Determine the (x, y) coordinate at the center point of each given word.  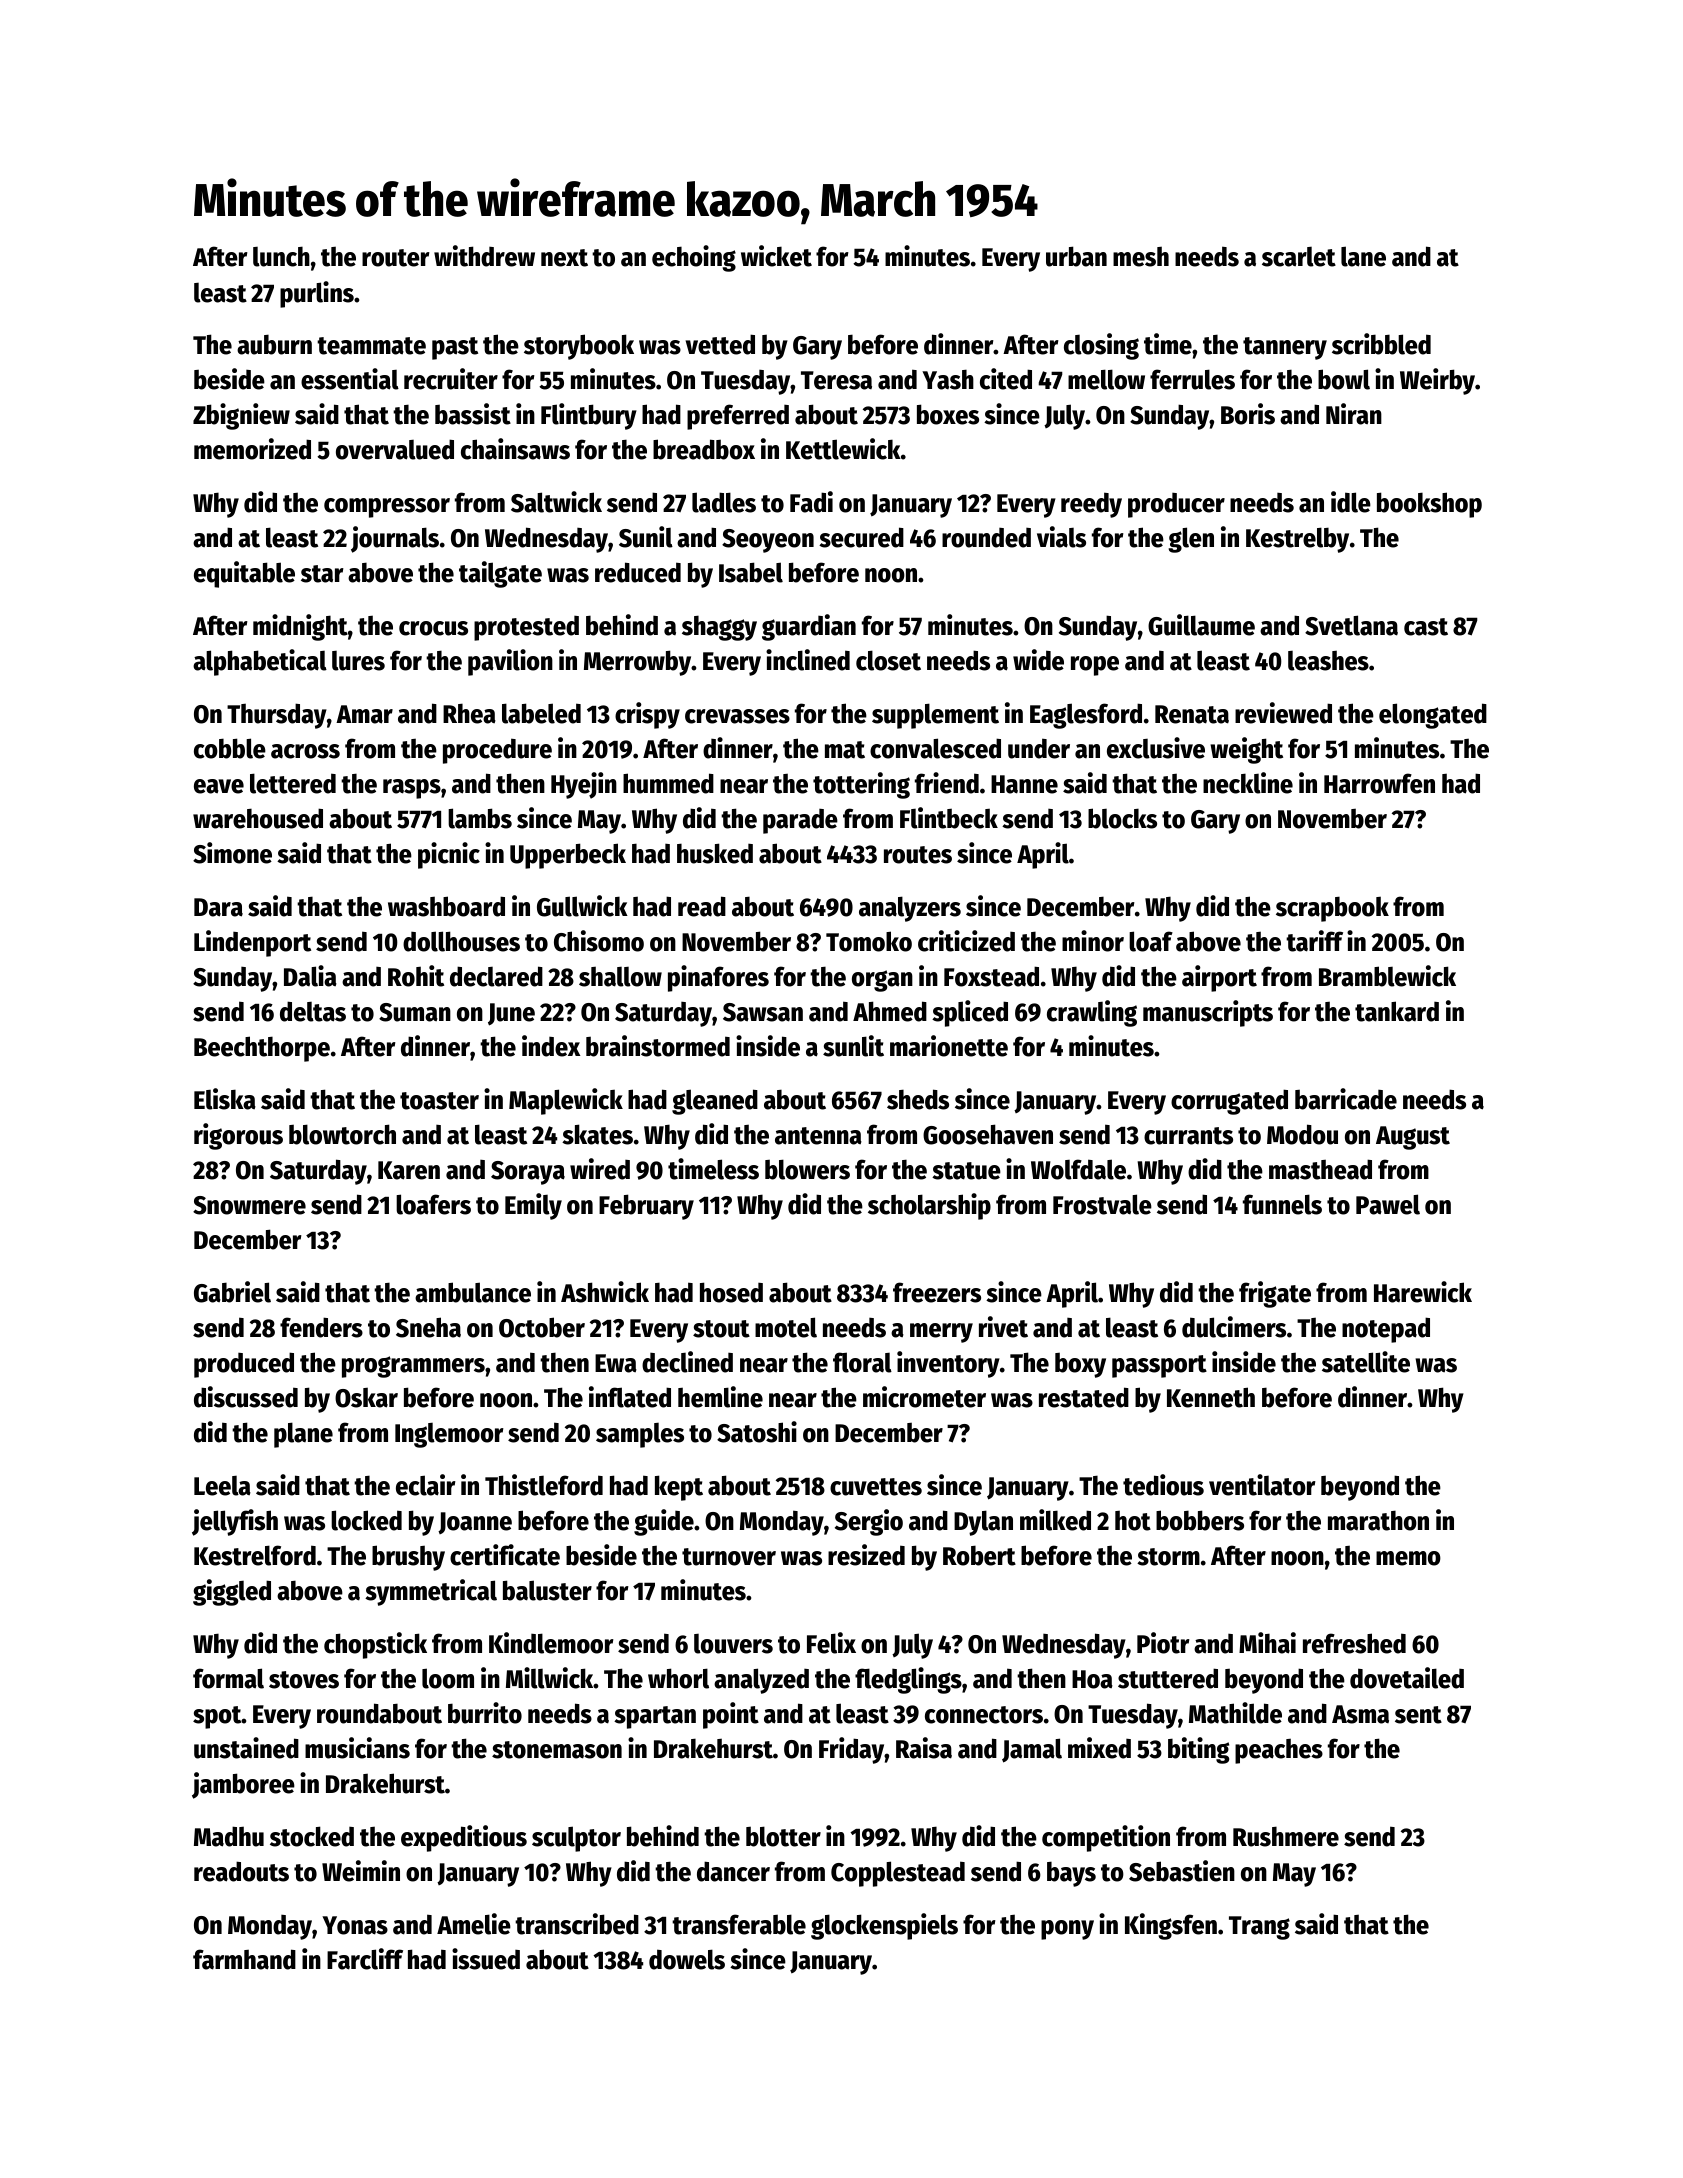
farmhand (244, 1959)
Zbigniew (241, 416)
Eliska (225, 1099)
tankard (1397, 1011)
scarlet (1299, 257)
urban (1076, 256)
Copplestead (898, 1874)
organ (882, 981)
